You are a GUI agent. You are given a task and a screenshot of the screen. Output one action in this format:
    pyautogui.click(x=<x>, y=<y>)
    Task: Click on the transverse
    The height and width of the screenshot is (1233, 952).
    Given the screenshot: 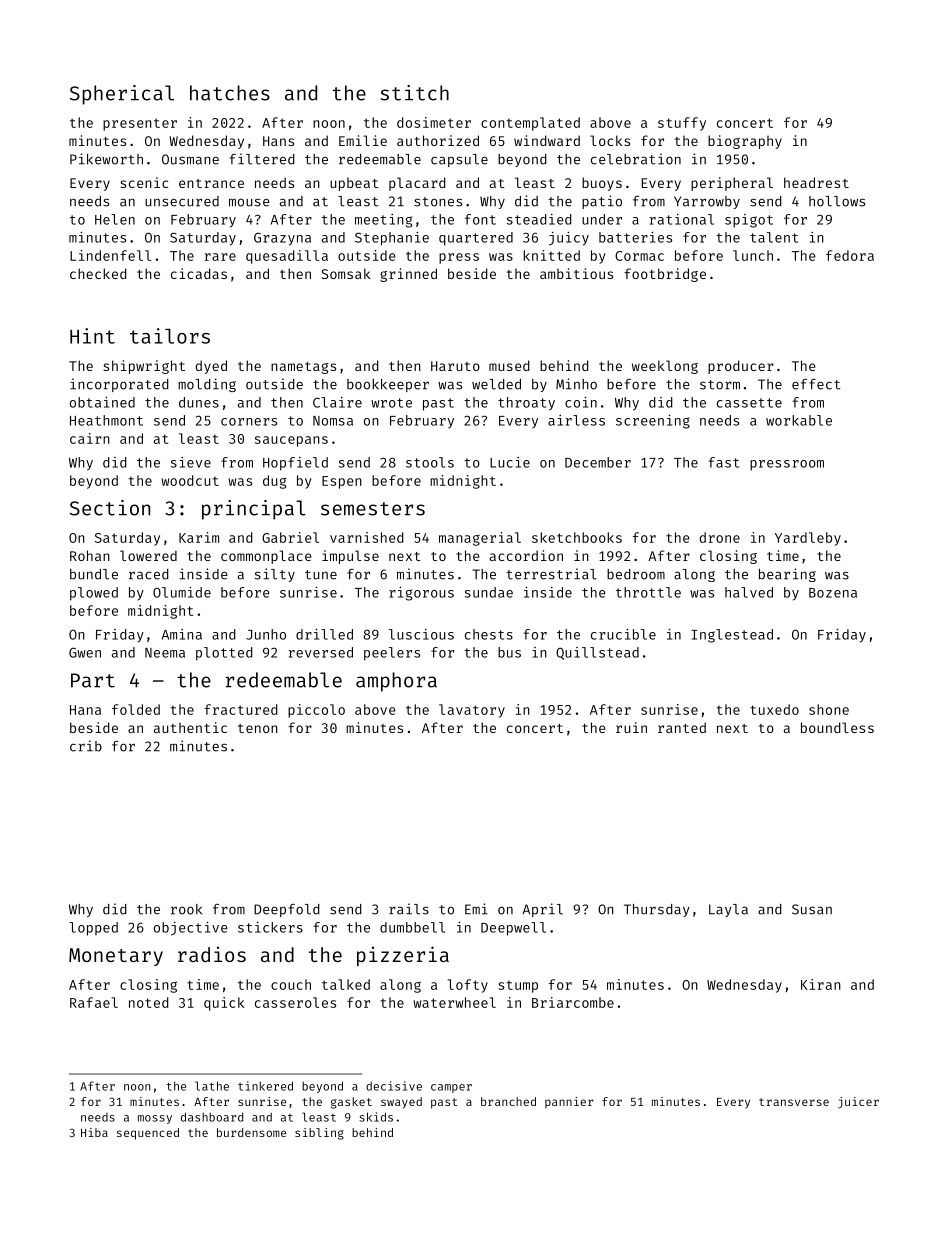 What is the action you would take?
    pyautogui.click(x=794, y=1102)
